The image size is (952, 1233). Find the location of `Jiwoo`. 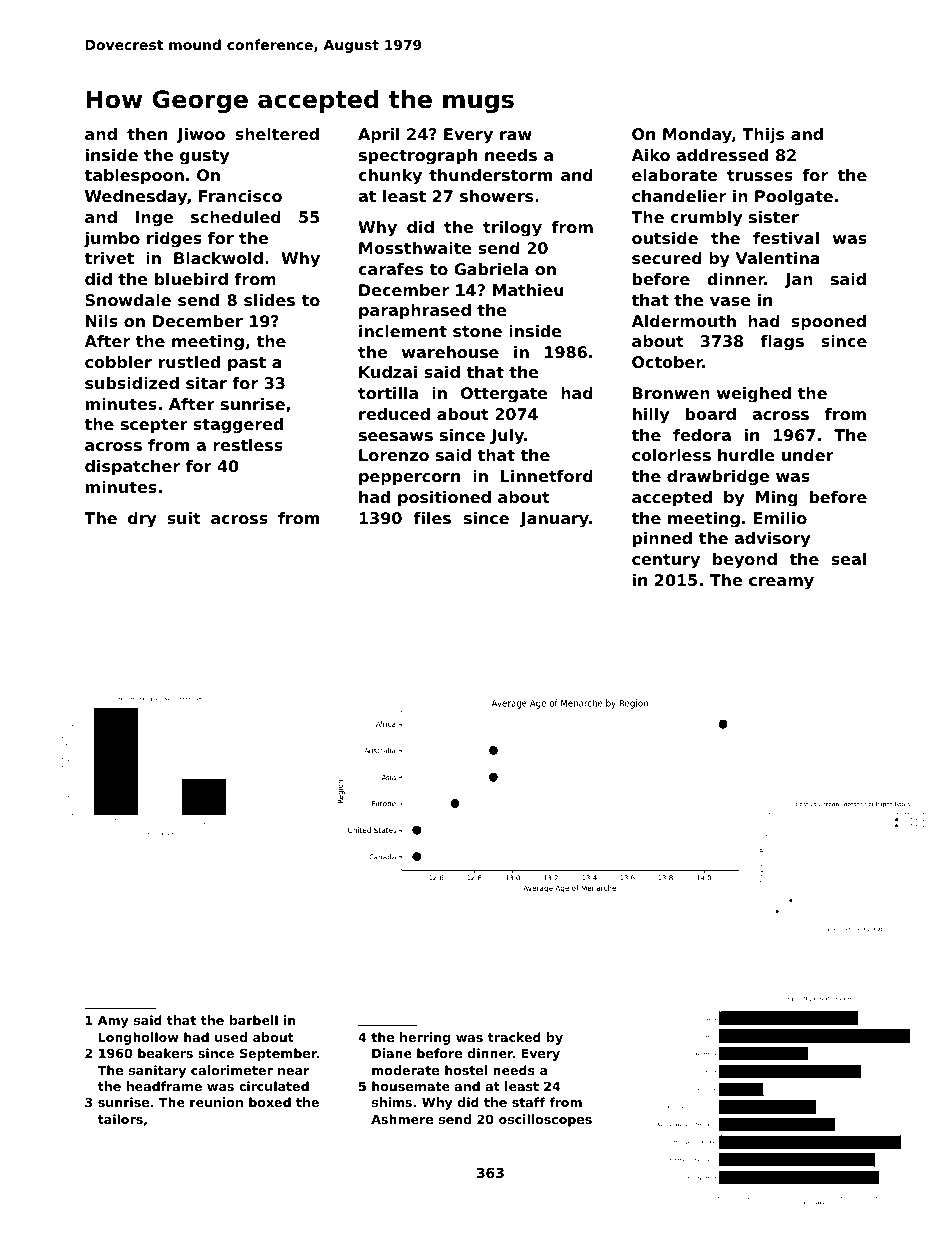

Jiwoo is located at coordinates (200, 135).
